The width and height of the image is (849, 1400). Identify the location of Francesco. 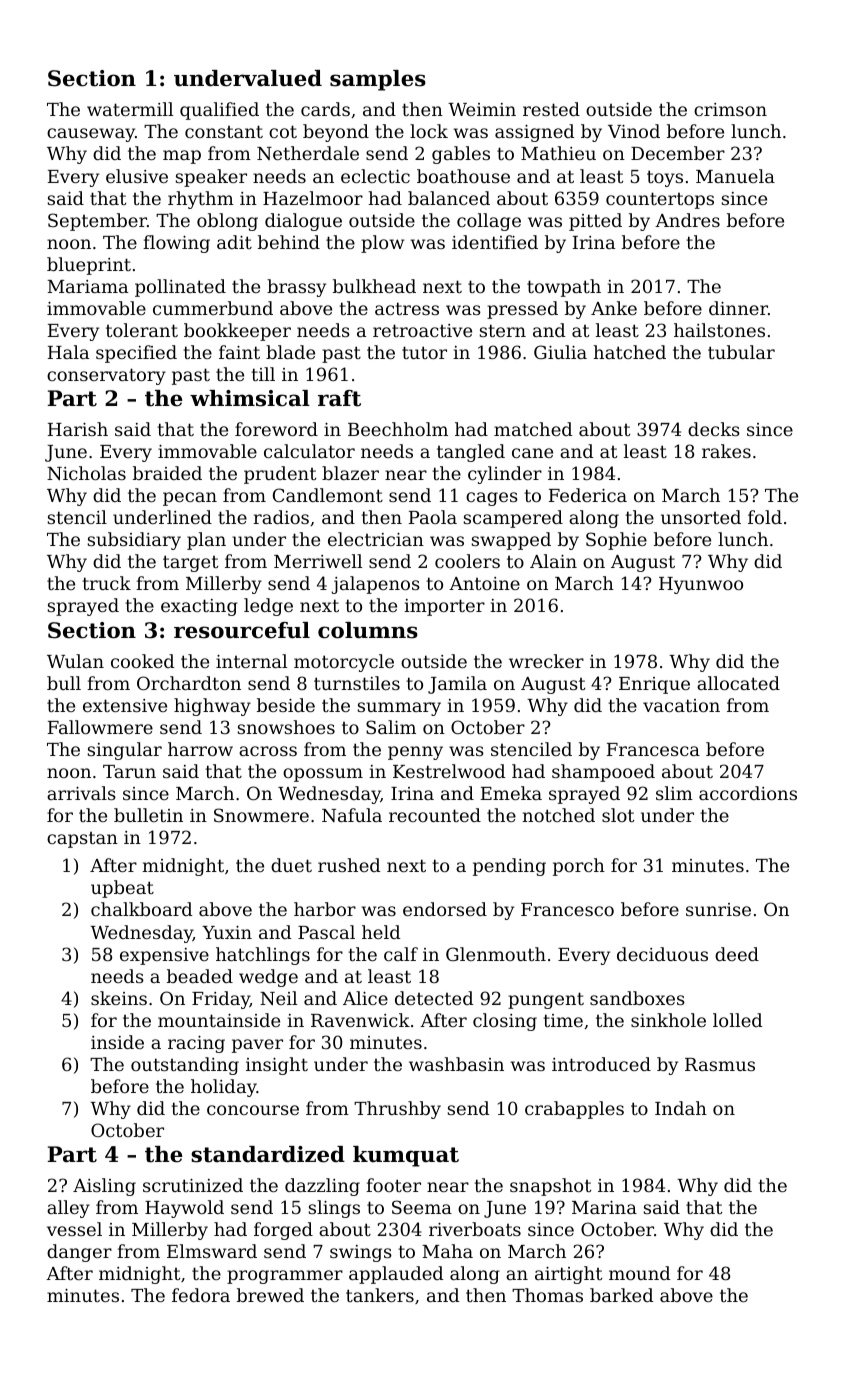
(567, 909).
